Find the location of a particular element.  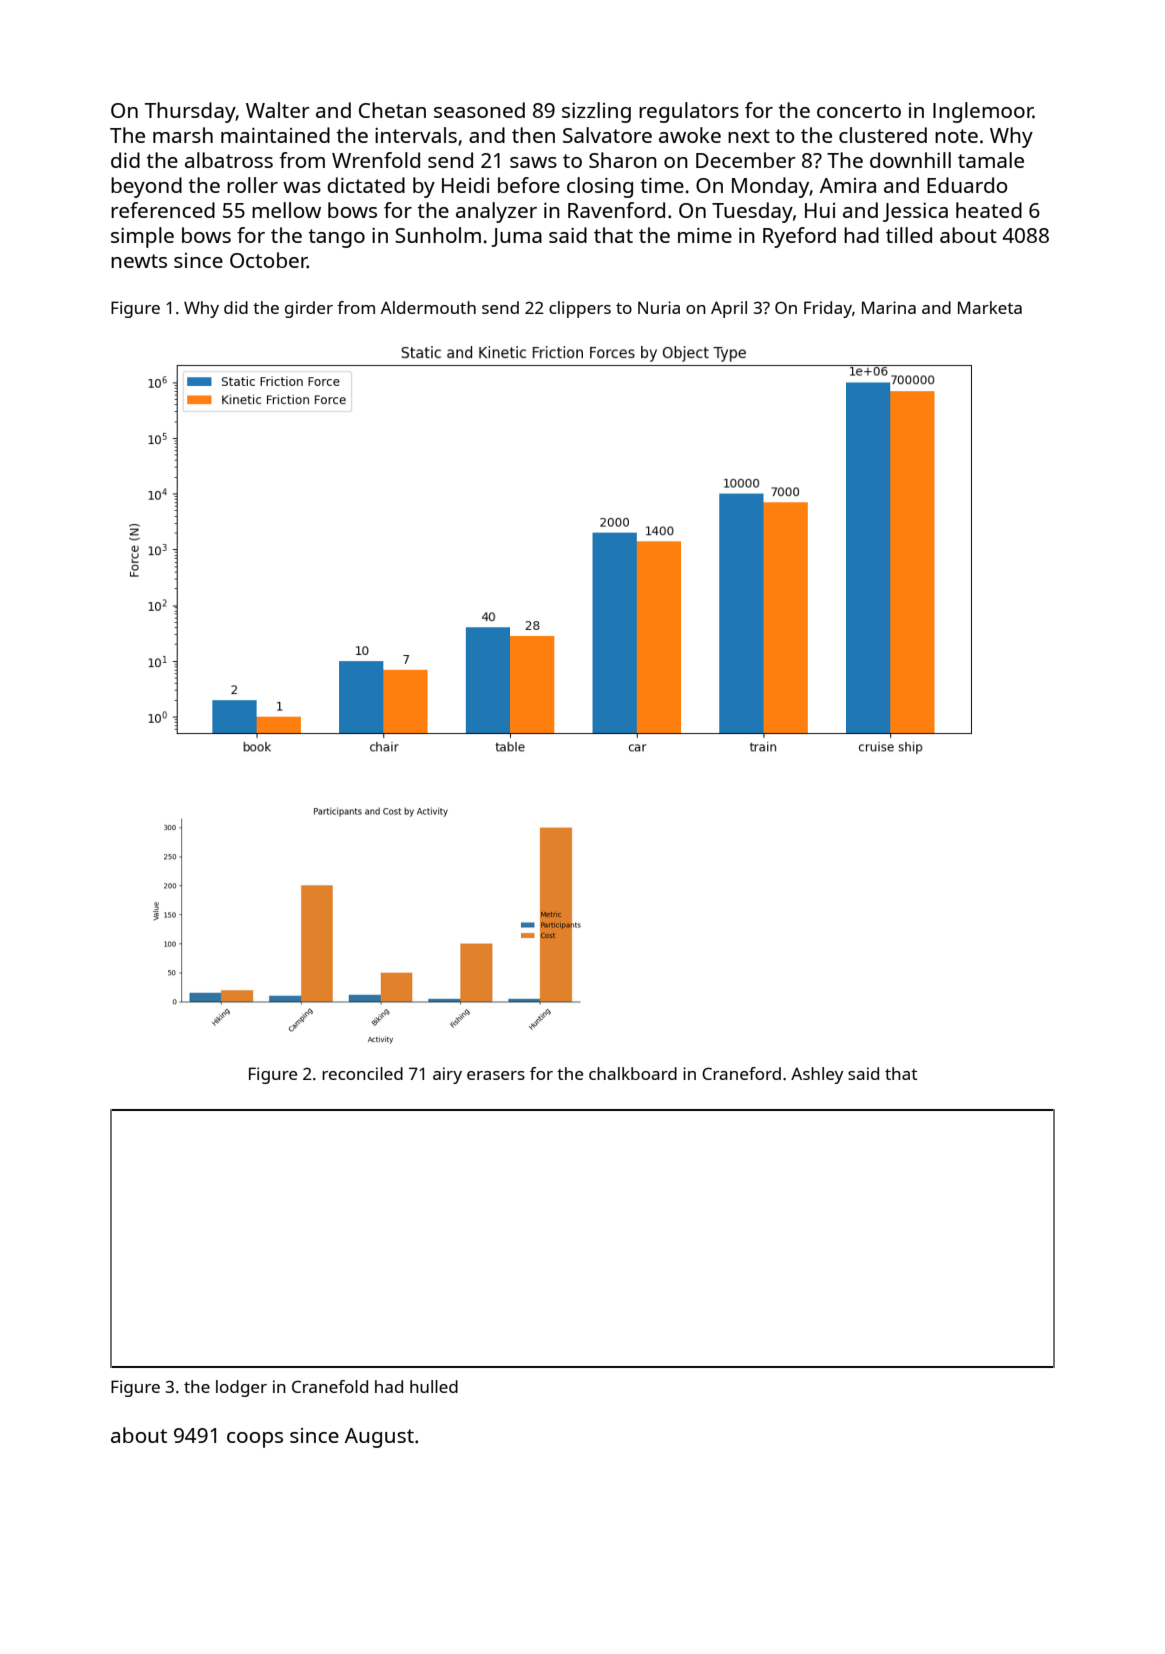

Walter is located at coordinates (278, 110).
